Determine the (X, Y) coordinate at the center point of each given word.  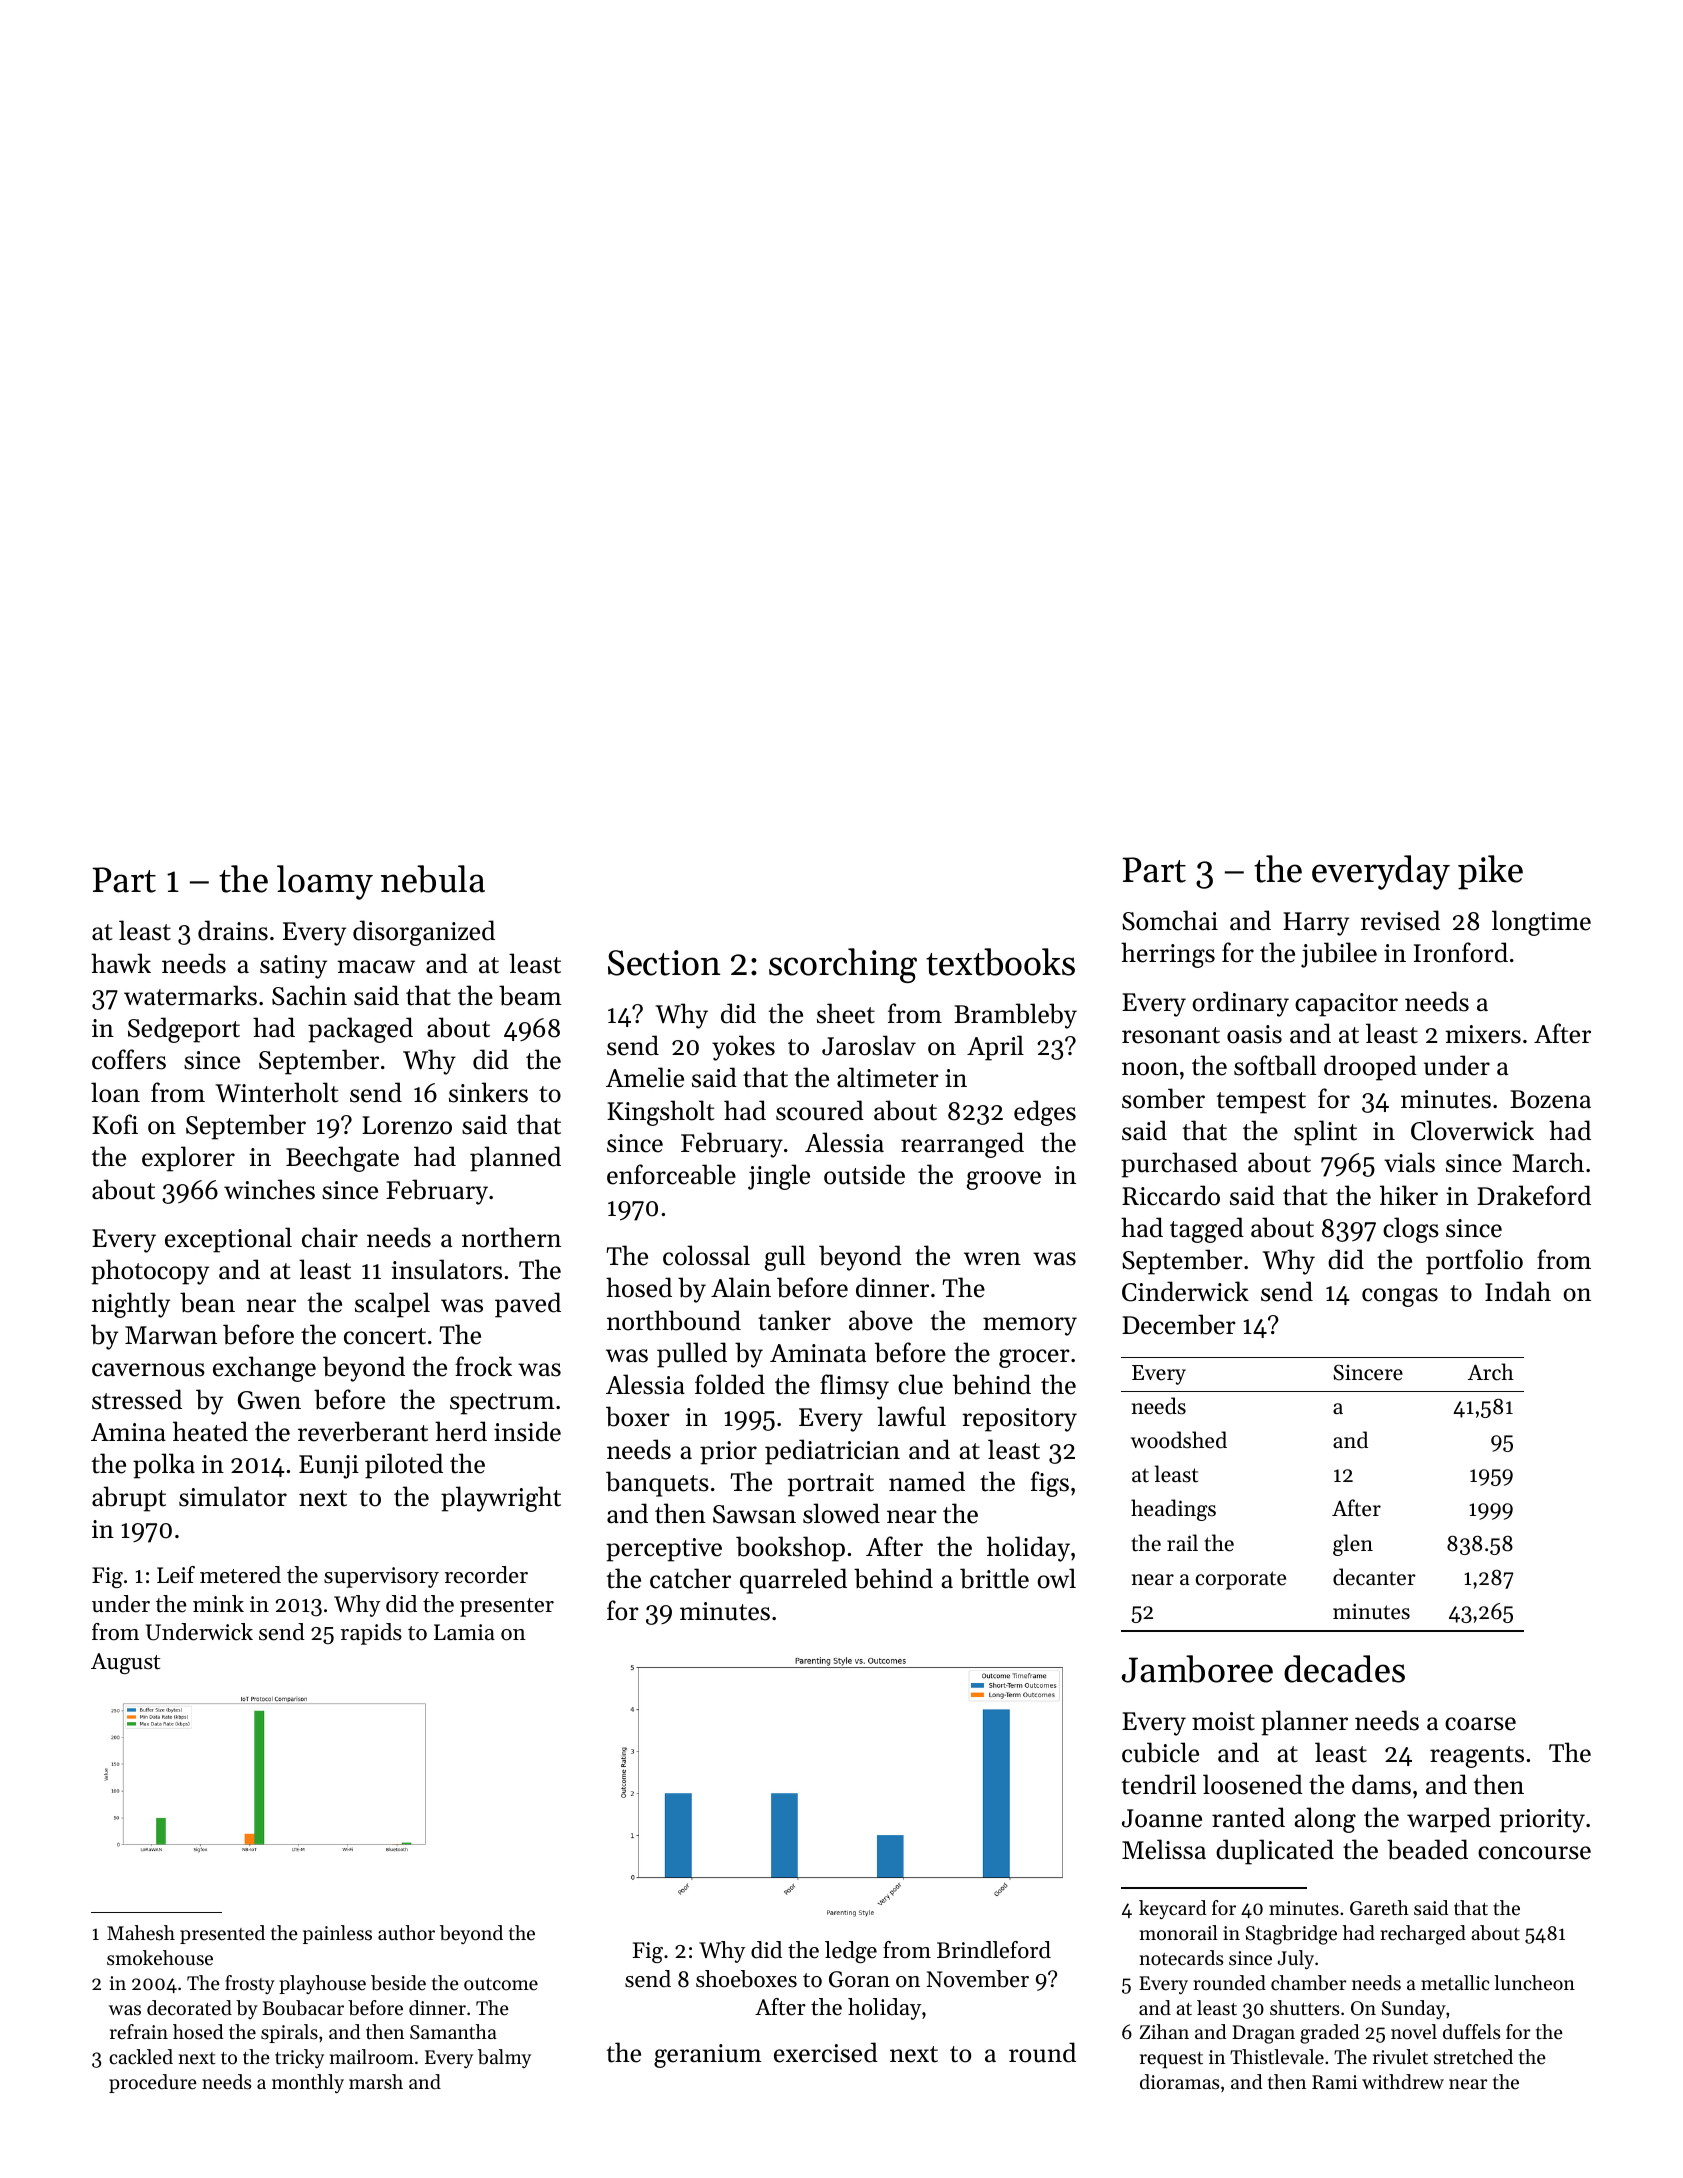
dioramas (1179, 2082)
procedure (153, 2083)
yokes (743, 1048)
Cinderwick (1185, 1291)
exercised (826, 2052)
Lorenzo (407, 1125)
